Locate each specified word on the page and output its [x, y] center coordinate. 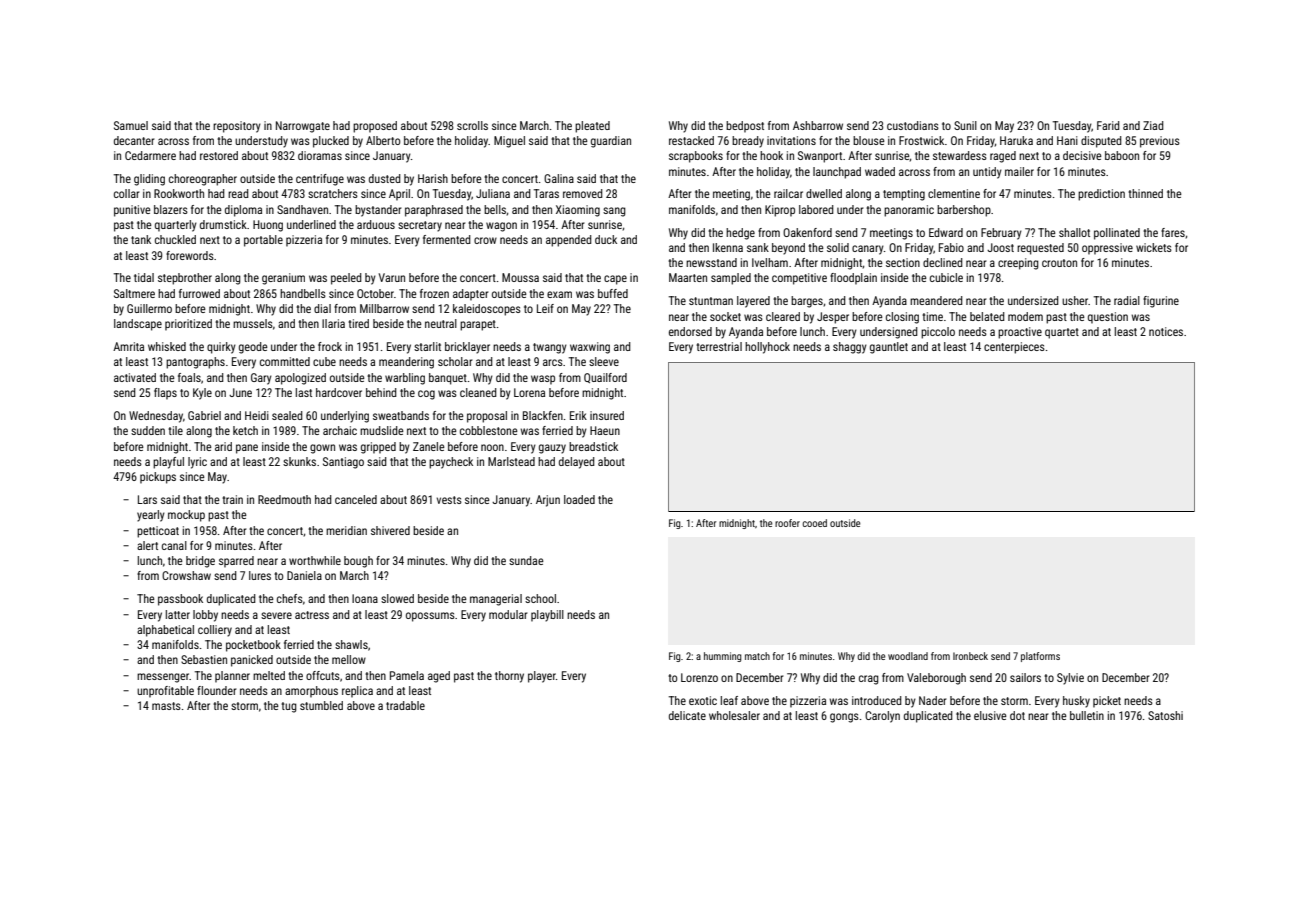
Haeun [605, 430]
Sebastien [204, 659]
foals [189, 377]
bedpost [745, 127]
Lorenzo [699, 677]
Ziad [1153, 125]
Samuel [131, 125]
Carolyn [882, 717]
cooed [814, 523]
